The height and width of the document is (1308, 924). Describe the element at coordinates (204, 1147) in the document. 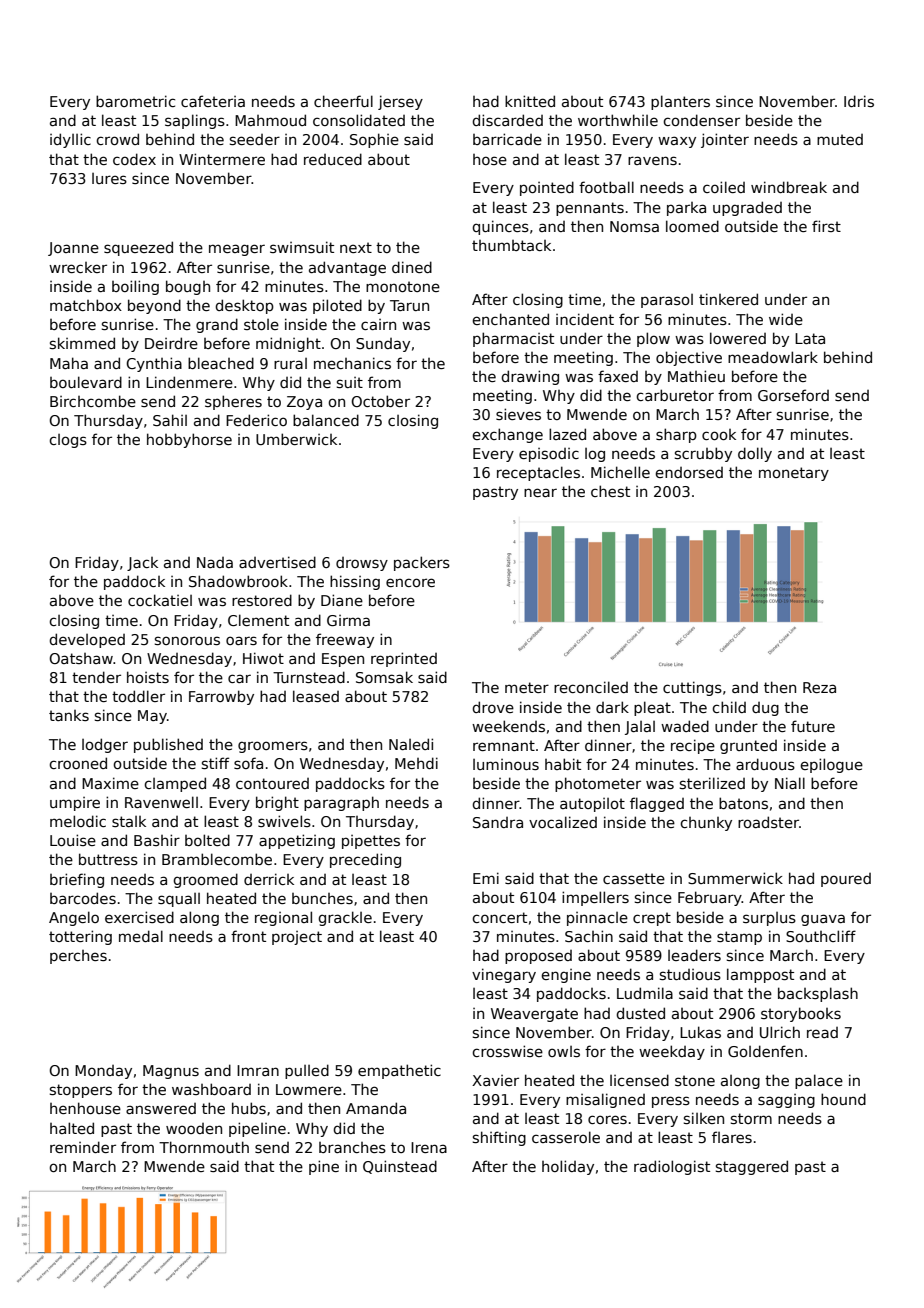

I see `Thornmouth` at that location.
